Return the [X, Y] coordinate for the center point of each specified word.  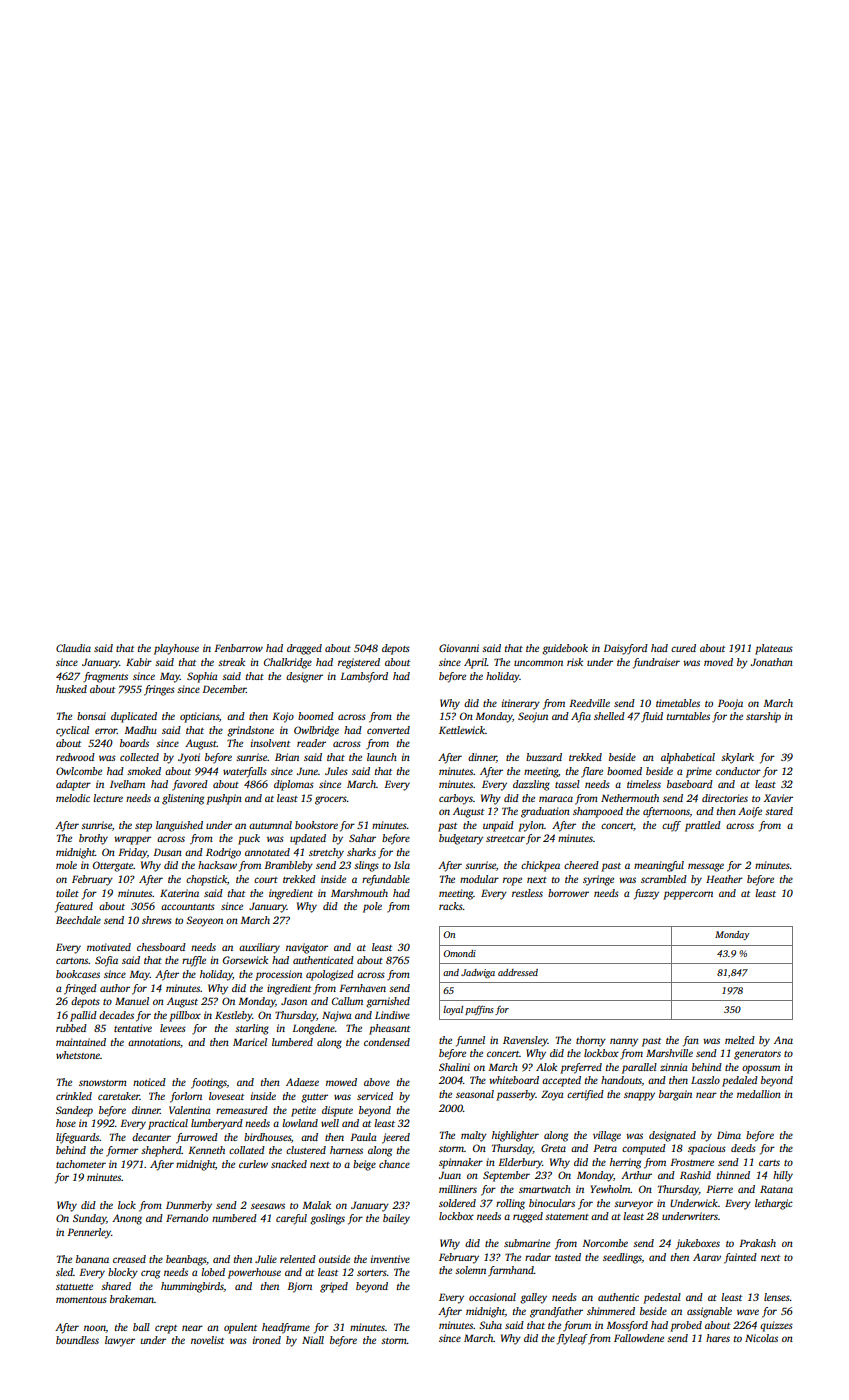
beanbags [186, 1260]
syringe [598, 880]
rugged [528, 1217]
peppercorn [688, 895]
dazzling [531, 785]
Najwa [337, 1016]
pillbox [185, 1016]
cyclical [72, 731]
